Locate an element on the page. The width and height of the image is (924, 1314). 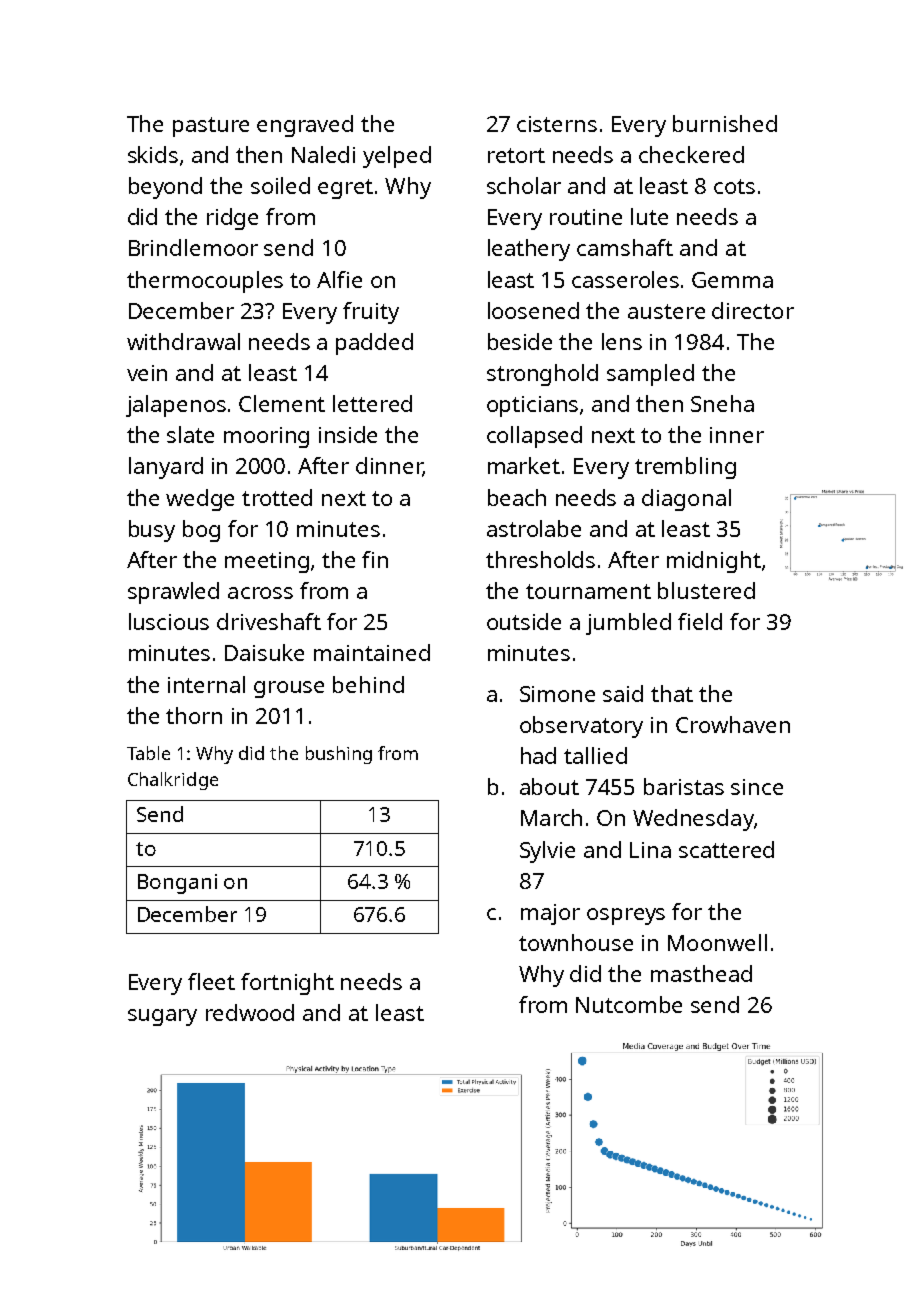
driveshaft is located at coordinates (269, 621).
